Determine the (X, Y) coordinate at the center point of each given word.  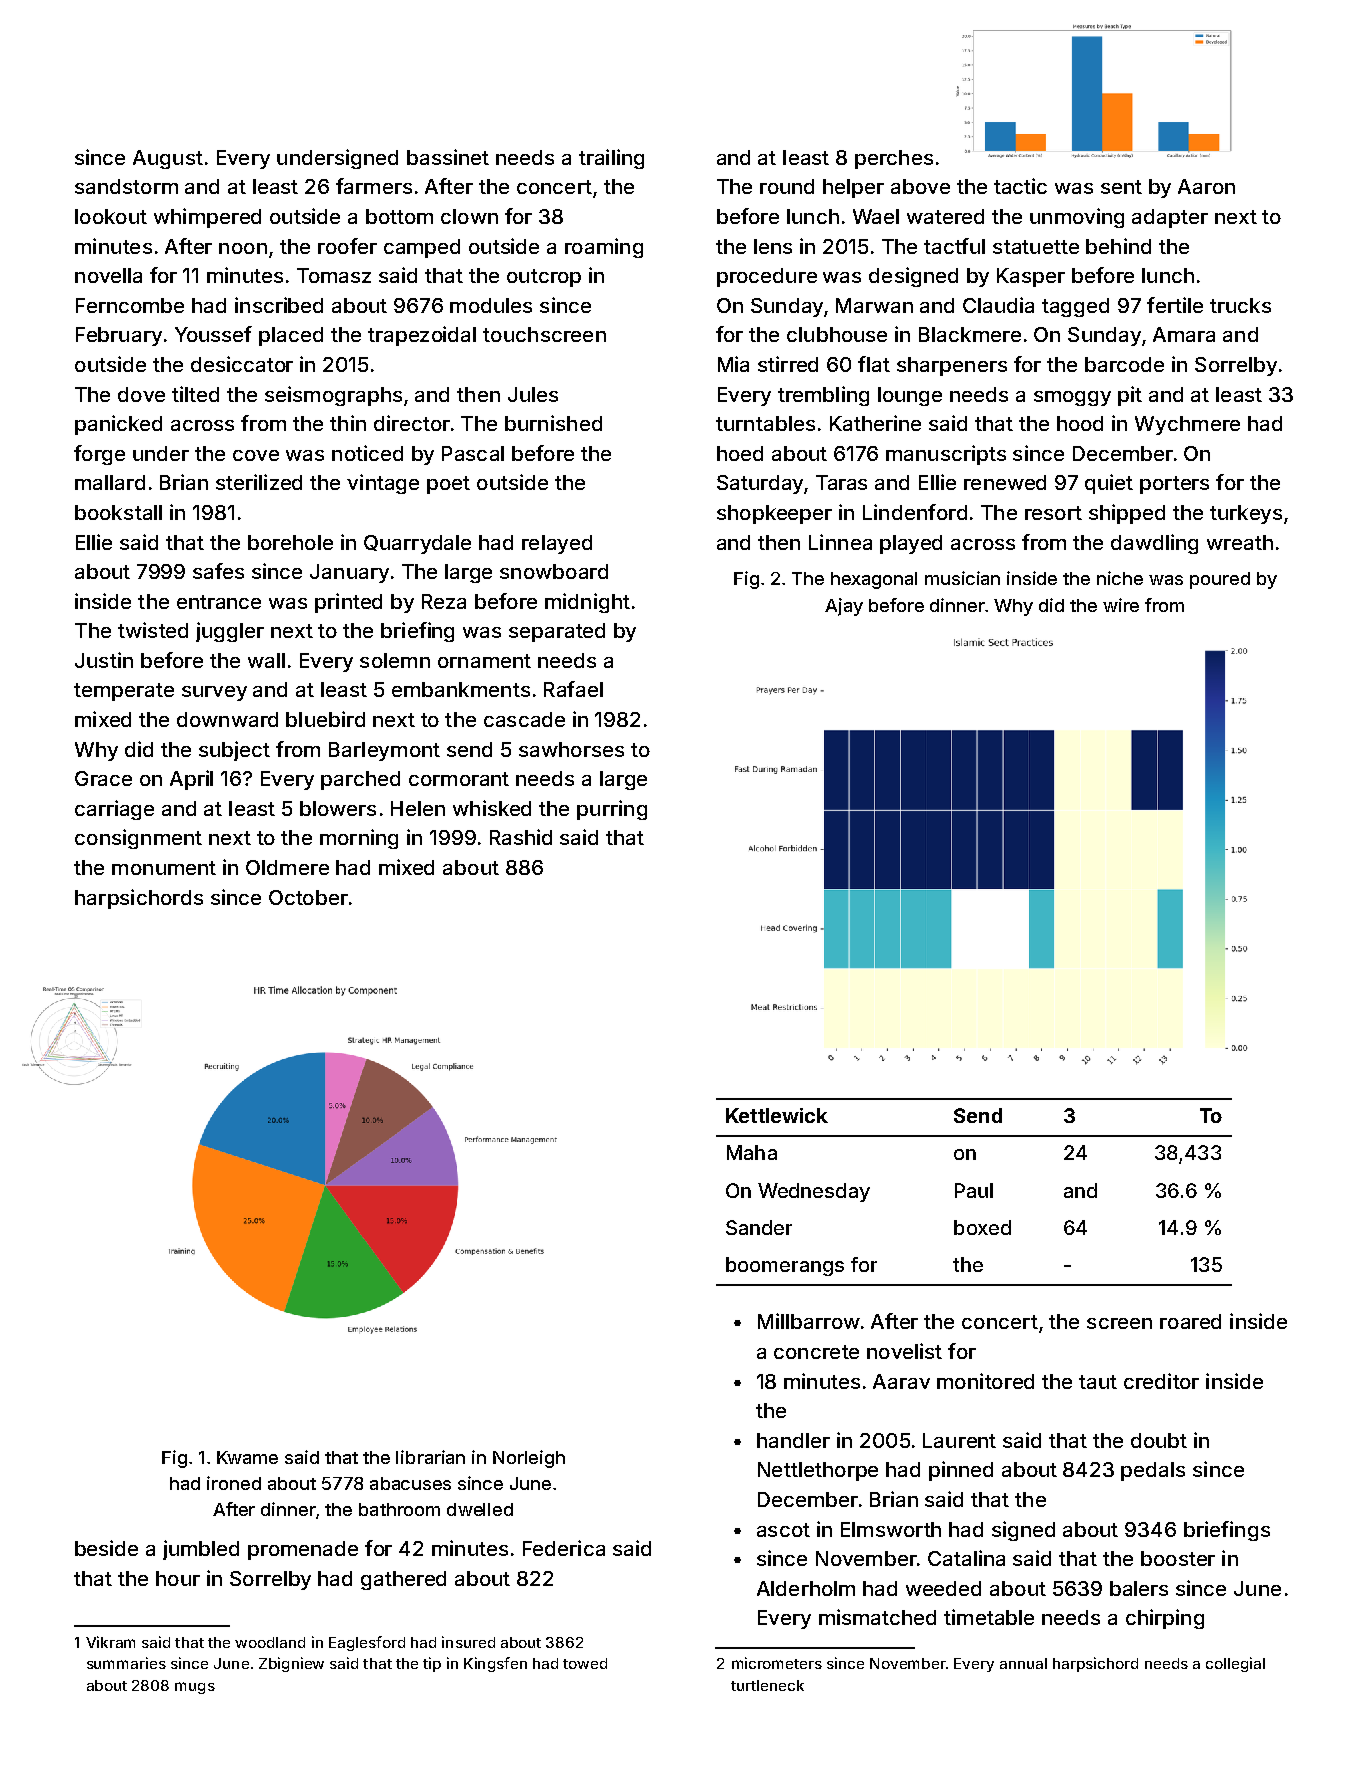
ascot (783, 1530)
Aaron (1206, 186)
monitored (985, 1381)
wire (1121, 605)
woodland (270, 1642)
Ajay (844, 607)
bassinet (448, 157)
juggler (230, 632)
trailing (611, 159)
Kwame (247, 1457)
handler (793, 1440)
